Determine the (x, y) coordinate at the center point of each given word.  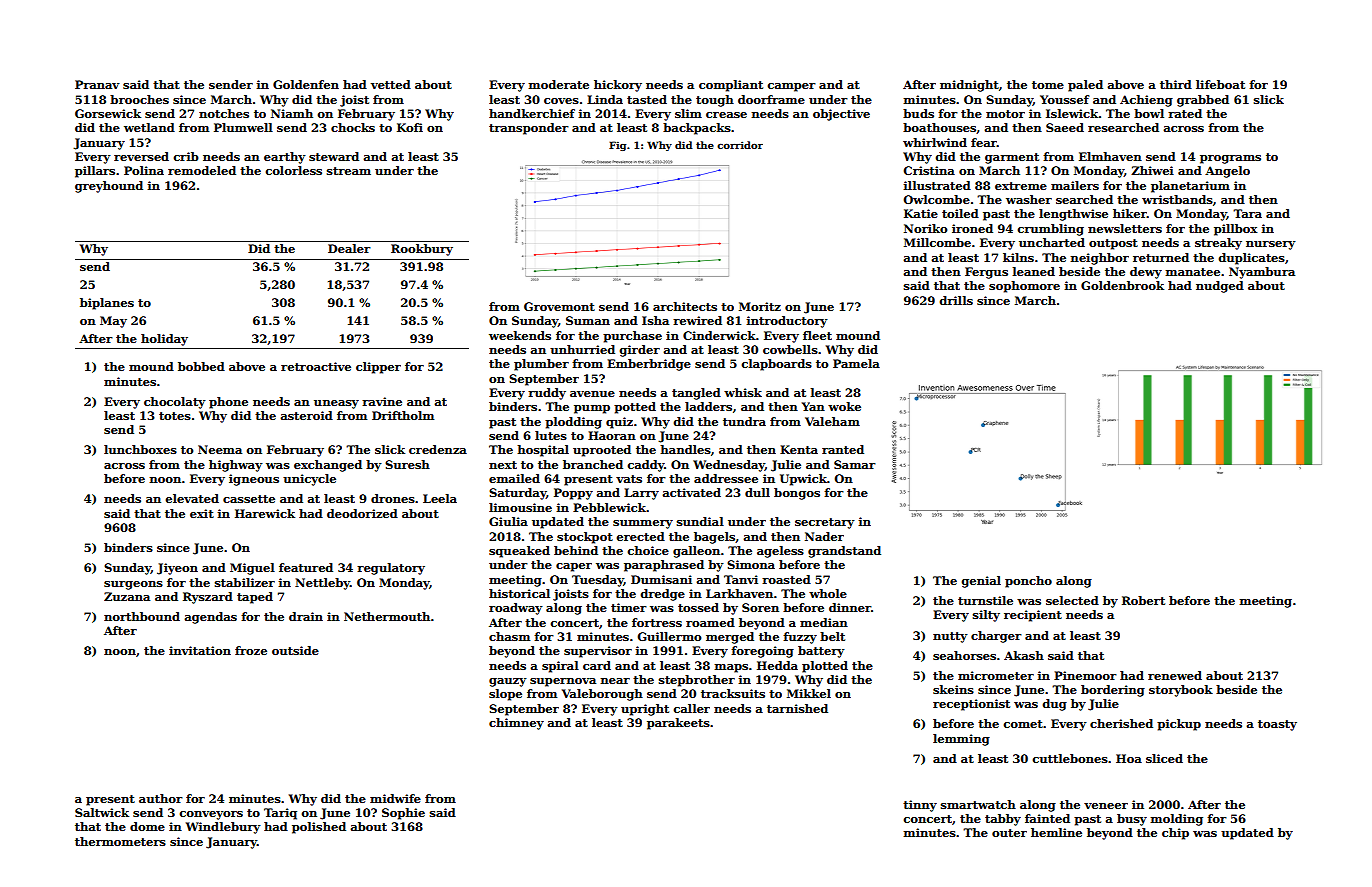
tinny (920, 806)
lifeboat (1220, 84)
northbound (142, 616)
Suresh (407, 464)
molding (1177, 820)
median (824, 622)
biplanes (107, 304)
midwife (395, 798)
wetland (149, 127)
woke (844, 406)
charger (996, 637)
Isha (655, 320)
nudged (1220, 287)
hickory (618, 86)
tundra (744, 421)
